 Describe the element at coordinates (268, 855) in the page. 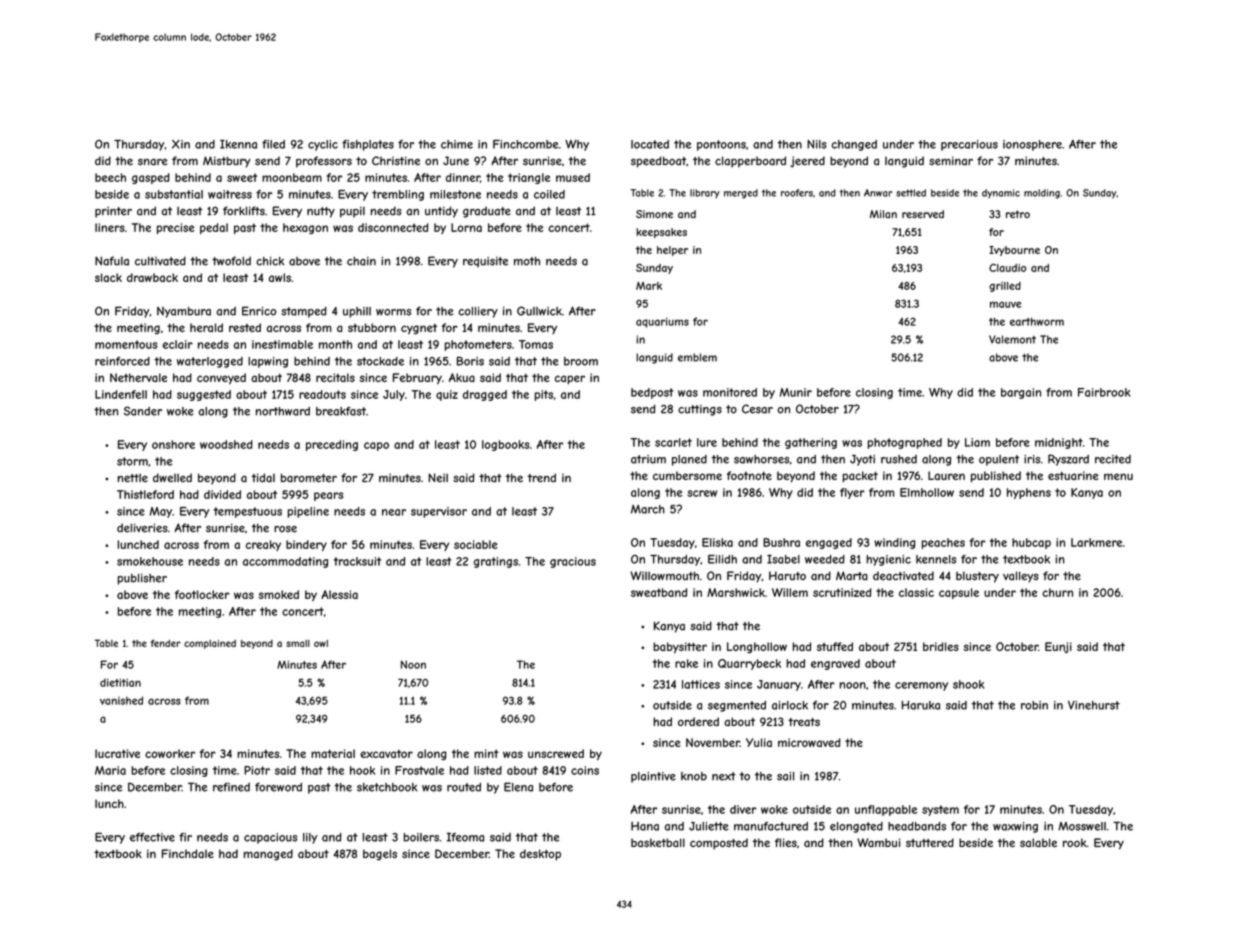

I see `managed` at that location.
